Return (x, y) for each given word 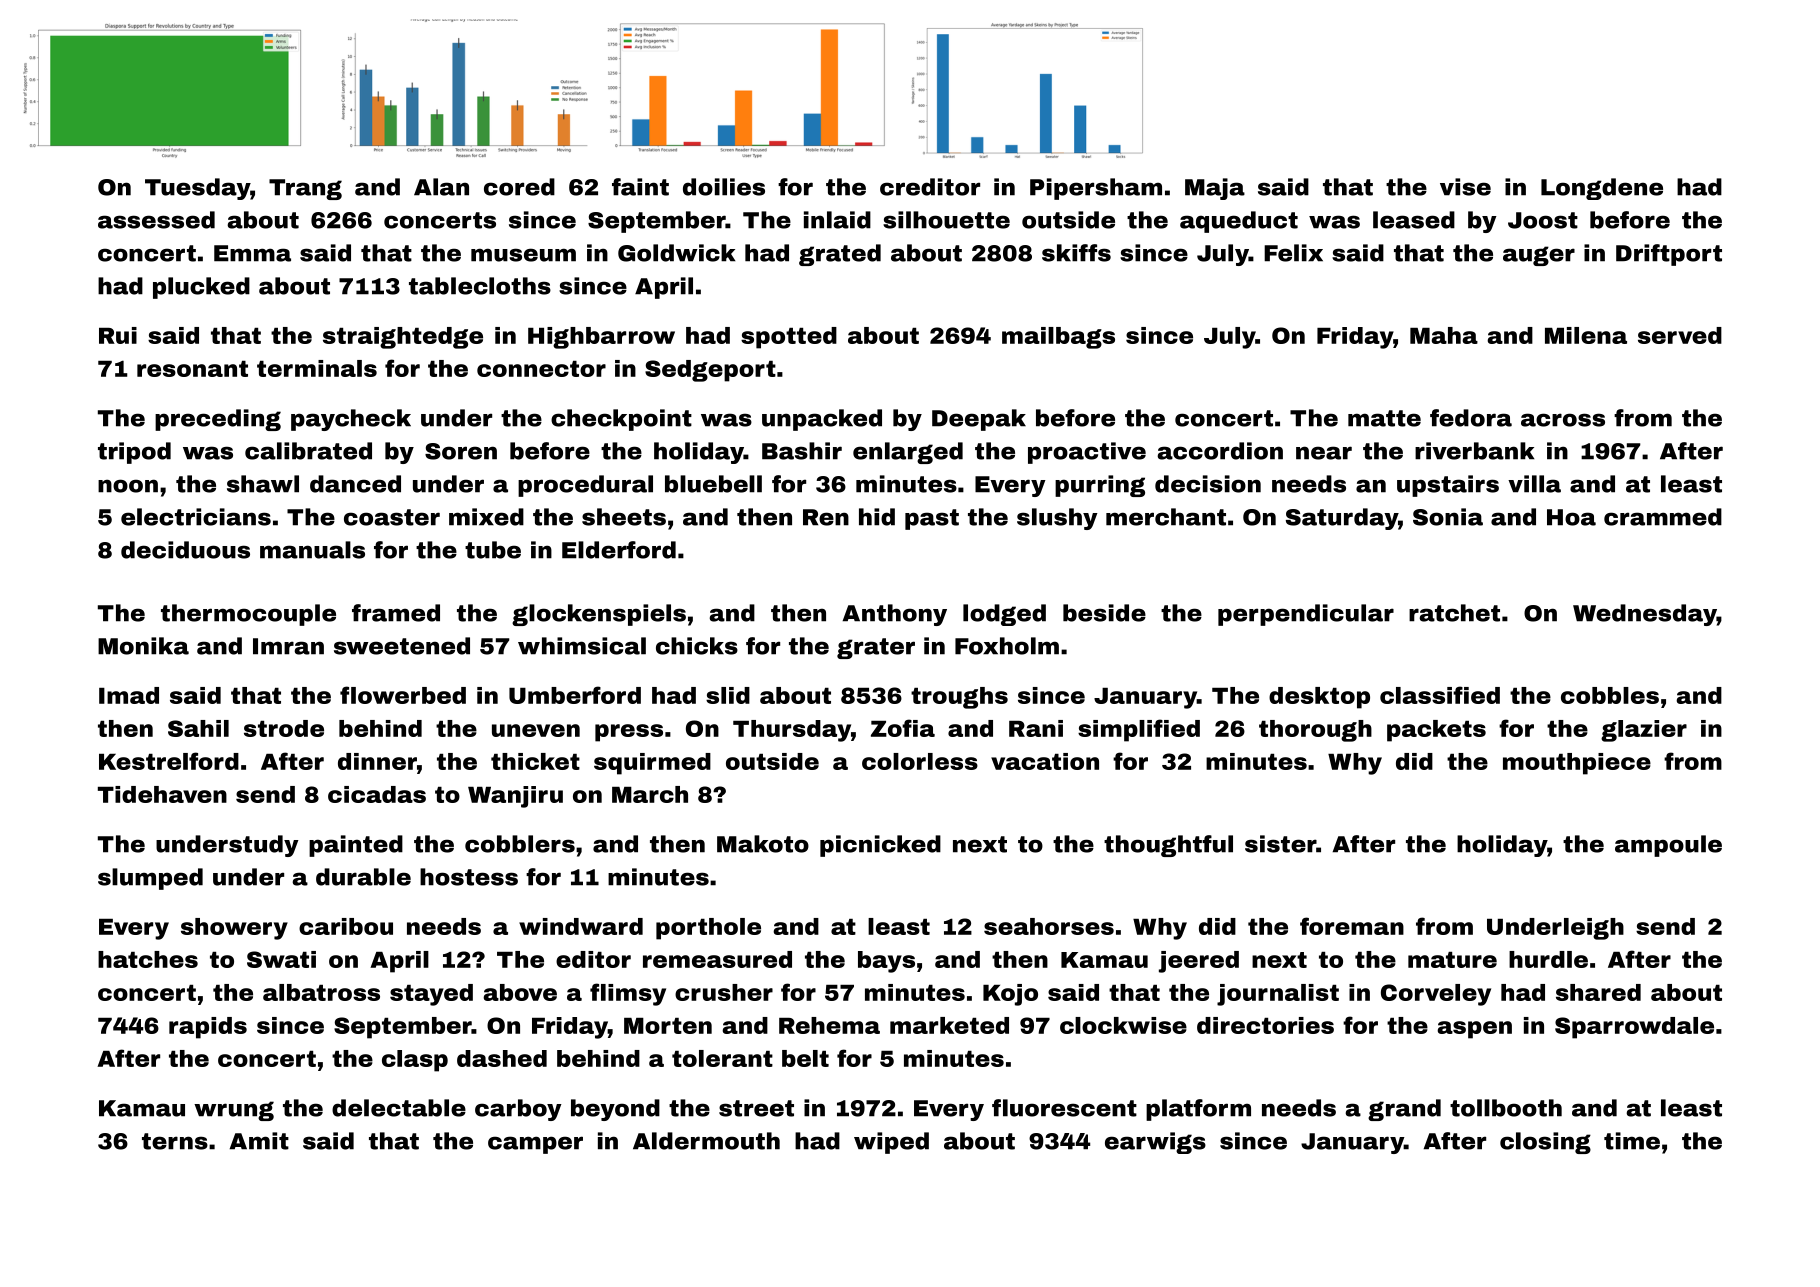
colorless (920, 761)
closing (1545, 1143)
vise (1465, 187)
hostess (469, 877)
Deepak (979, 420)
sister (1280, 844)
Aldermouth (706, 1141)
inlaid (837, 220)
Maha (1444, 335)
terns (175, 1141)
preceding (218, 420)
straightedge (403, 338)
